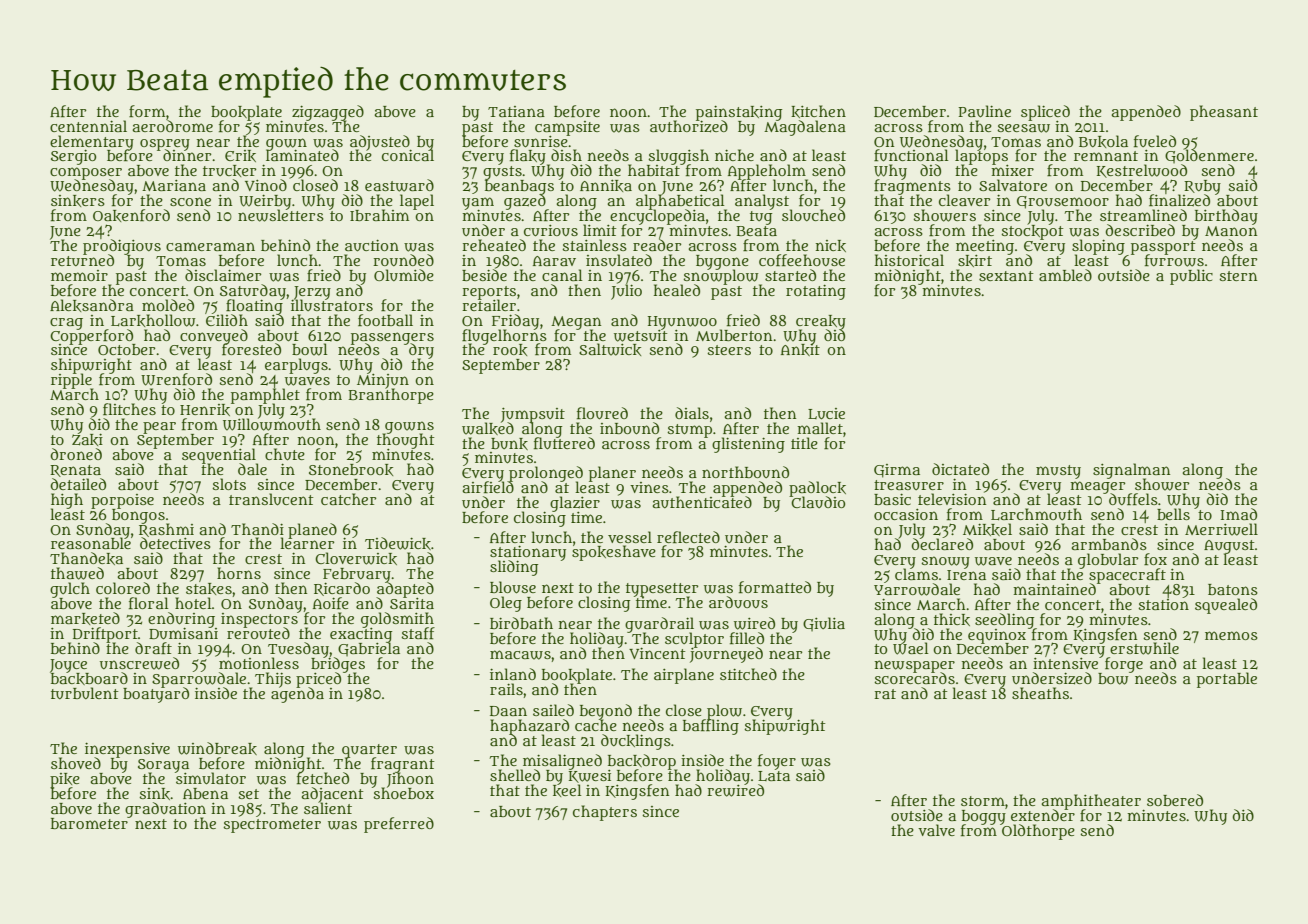  Describe the element at coordinates (519, 187) in the page. I see `beanbags` at that location.
